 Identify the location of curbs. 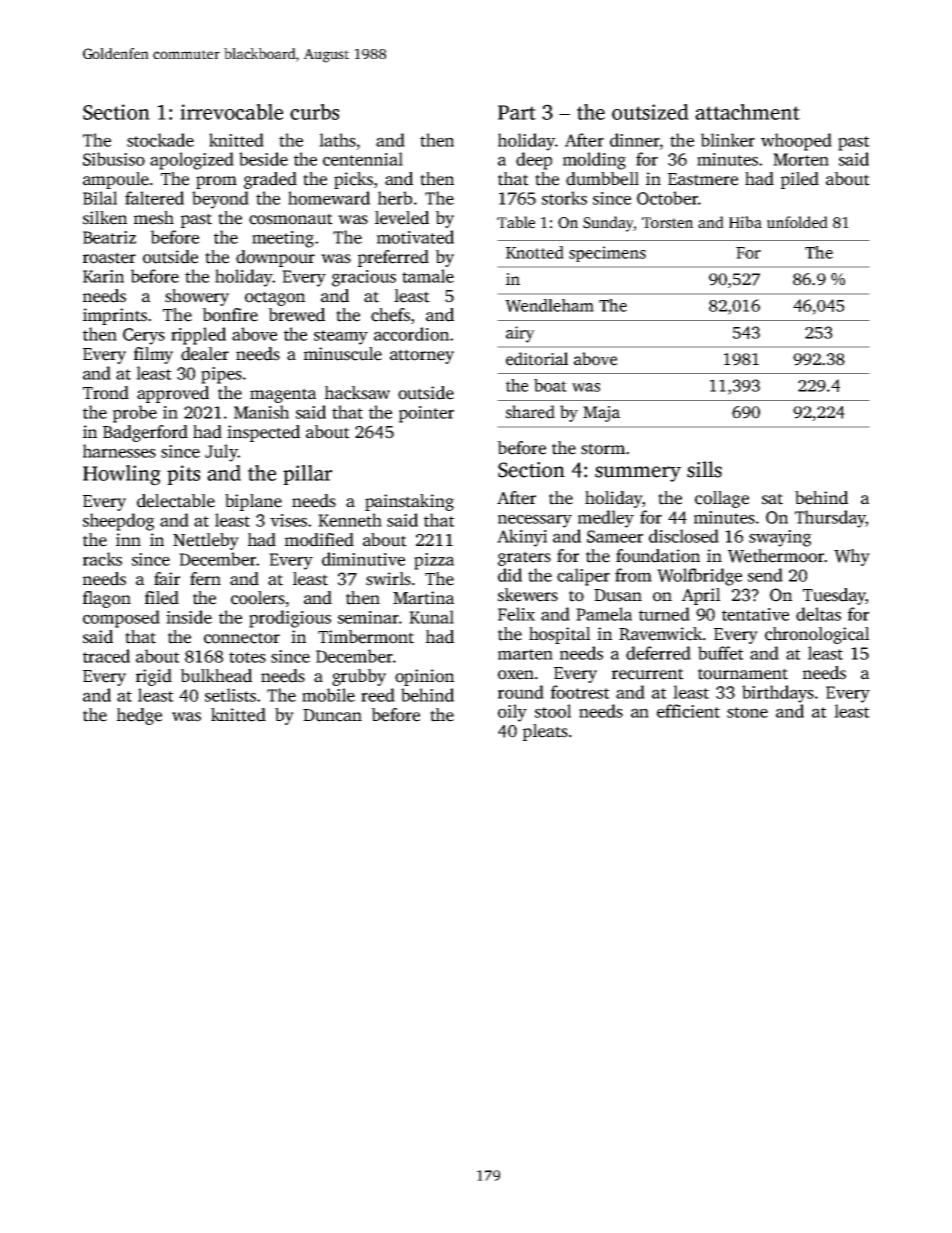
(314, 112).
